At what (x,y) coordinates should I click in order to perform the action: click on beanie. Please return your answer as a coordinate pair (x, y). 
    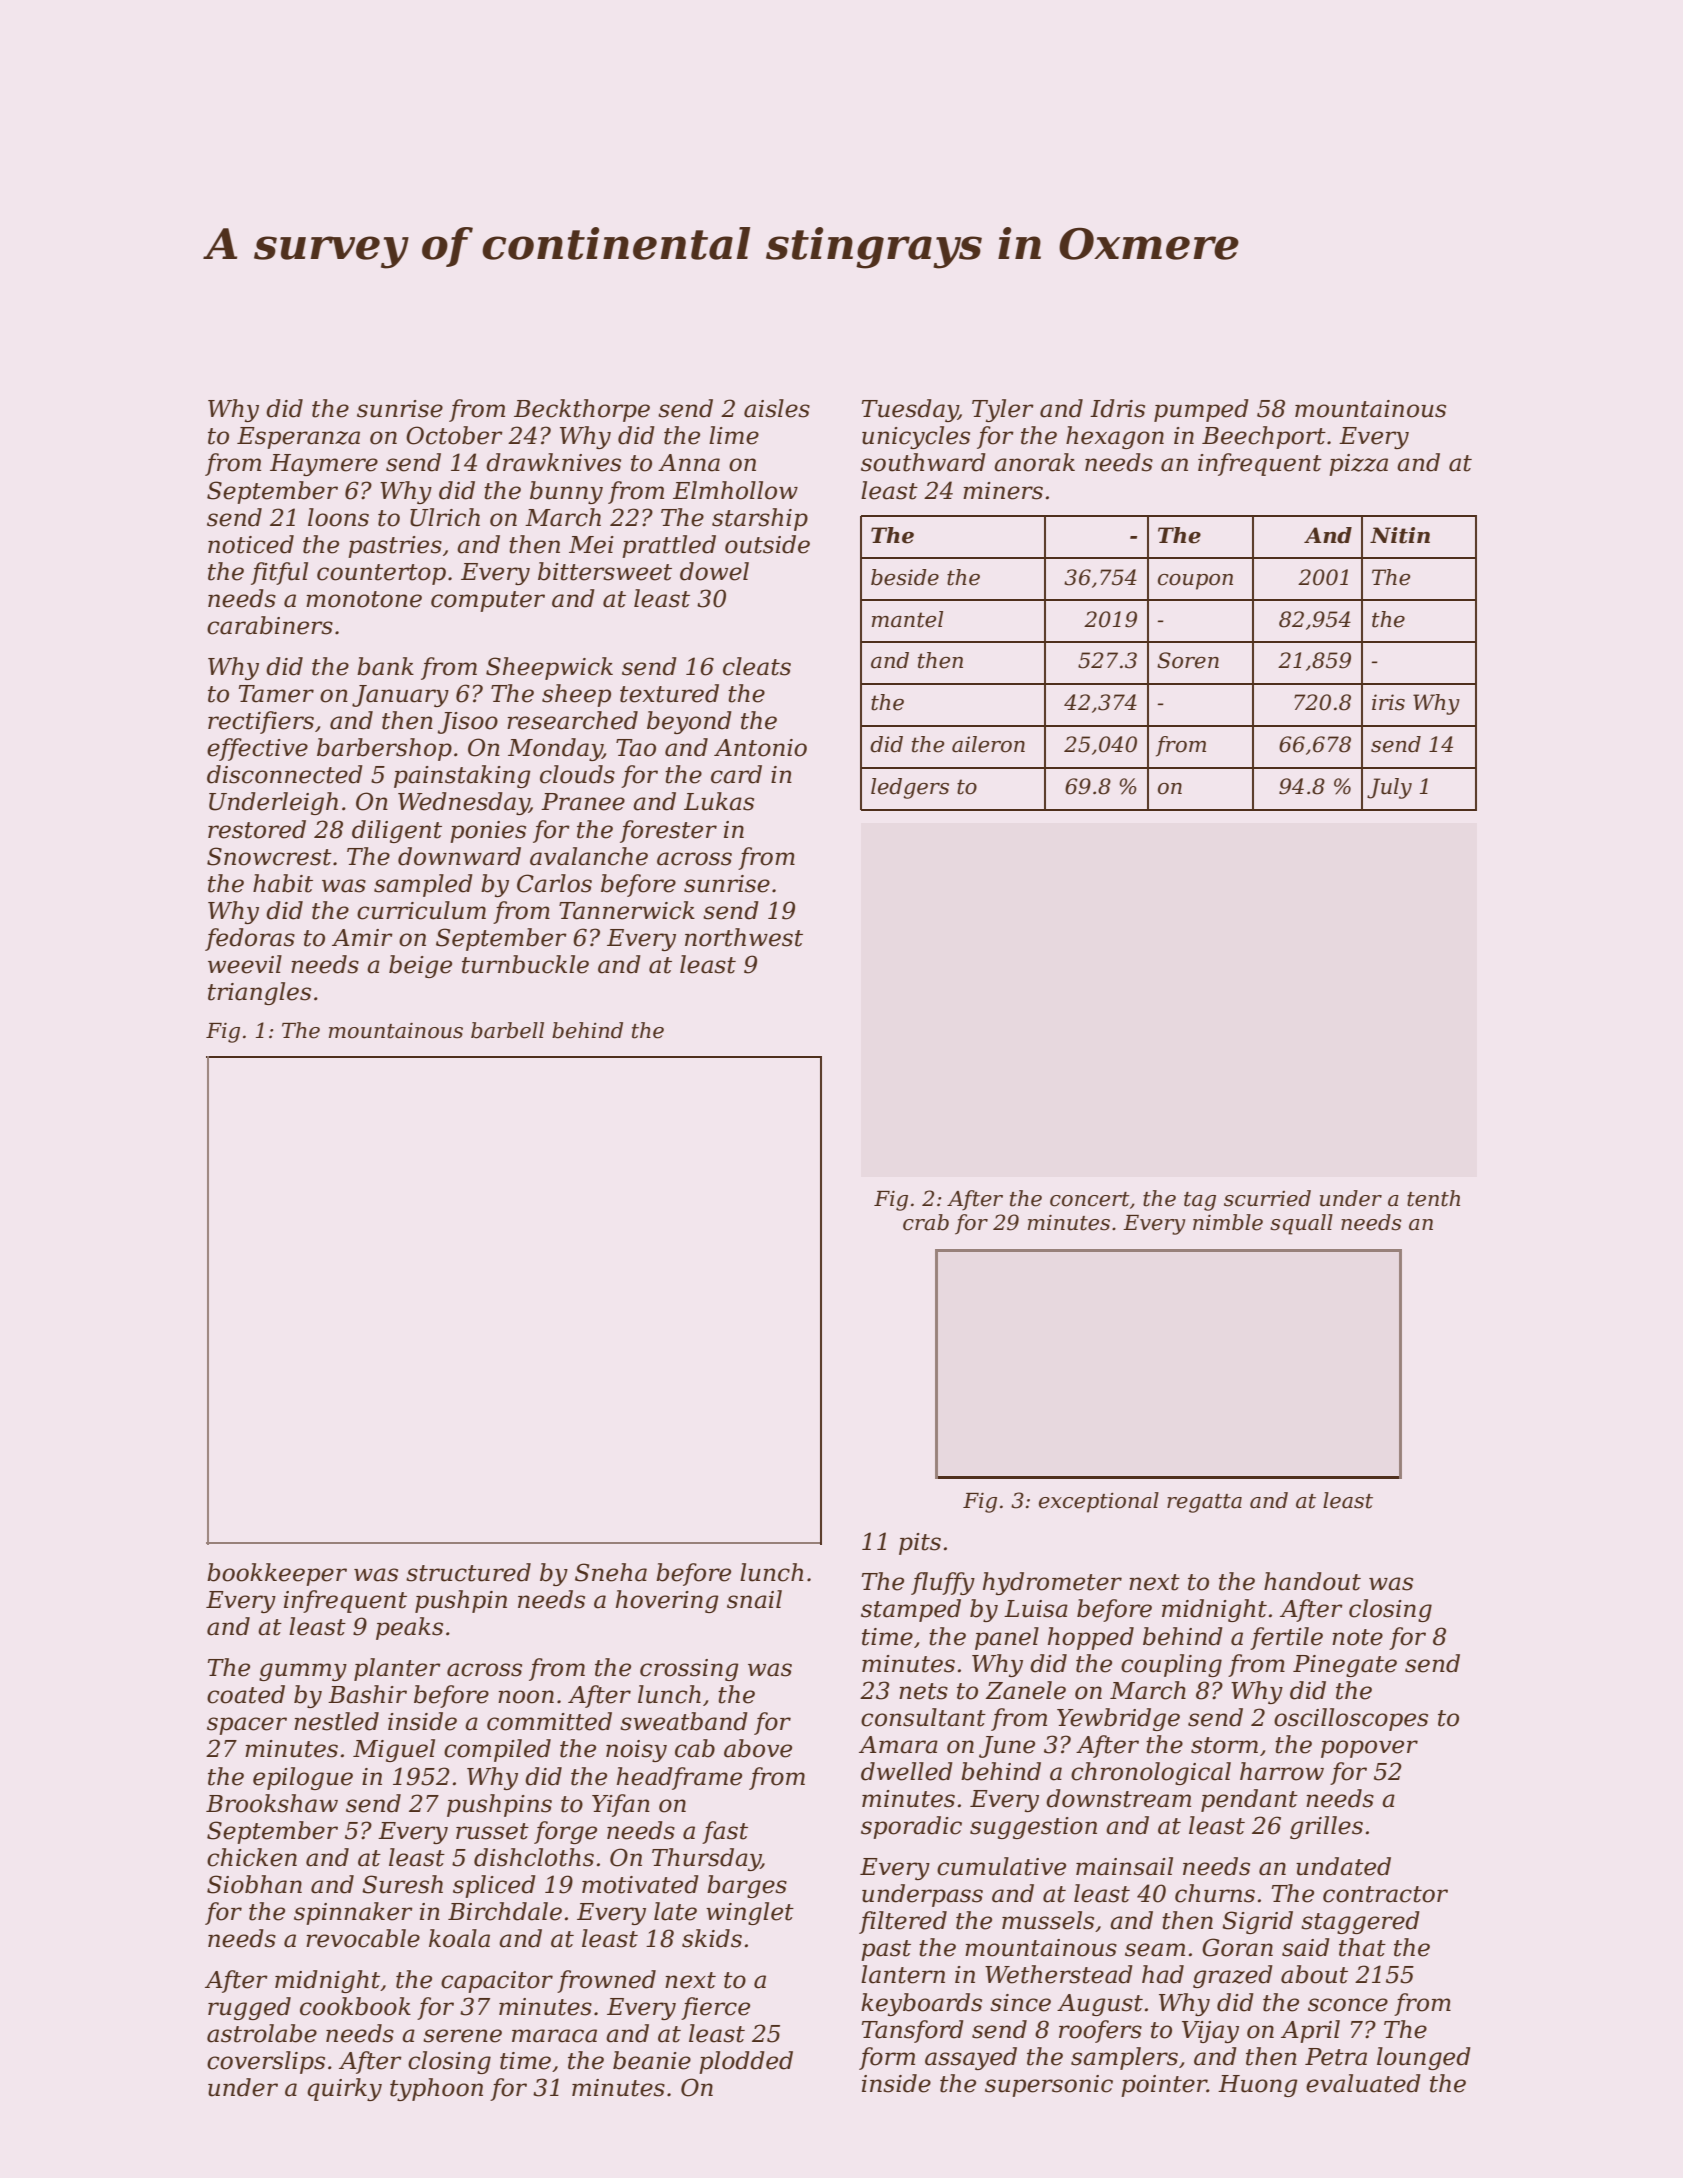
    Looking at the image, I should click on (652, 2060).
